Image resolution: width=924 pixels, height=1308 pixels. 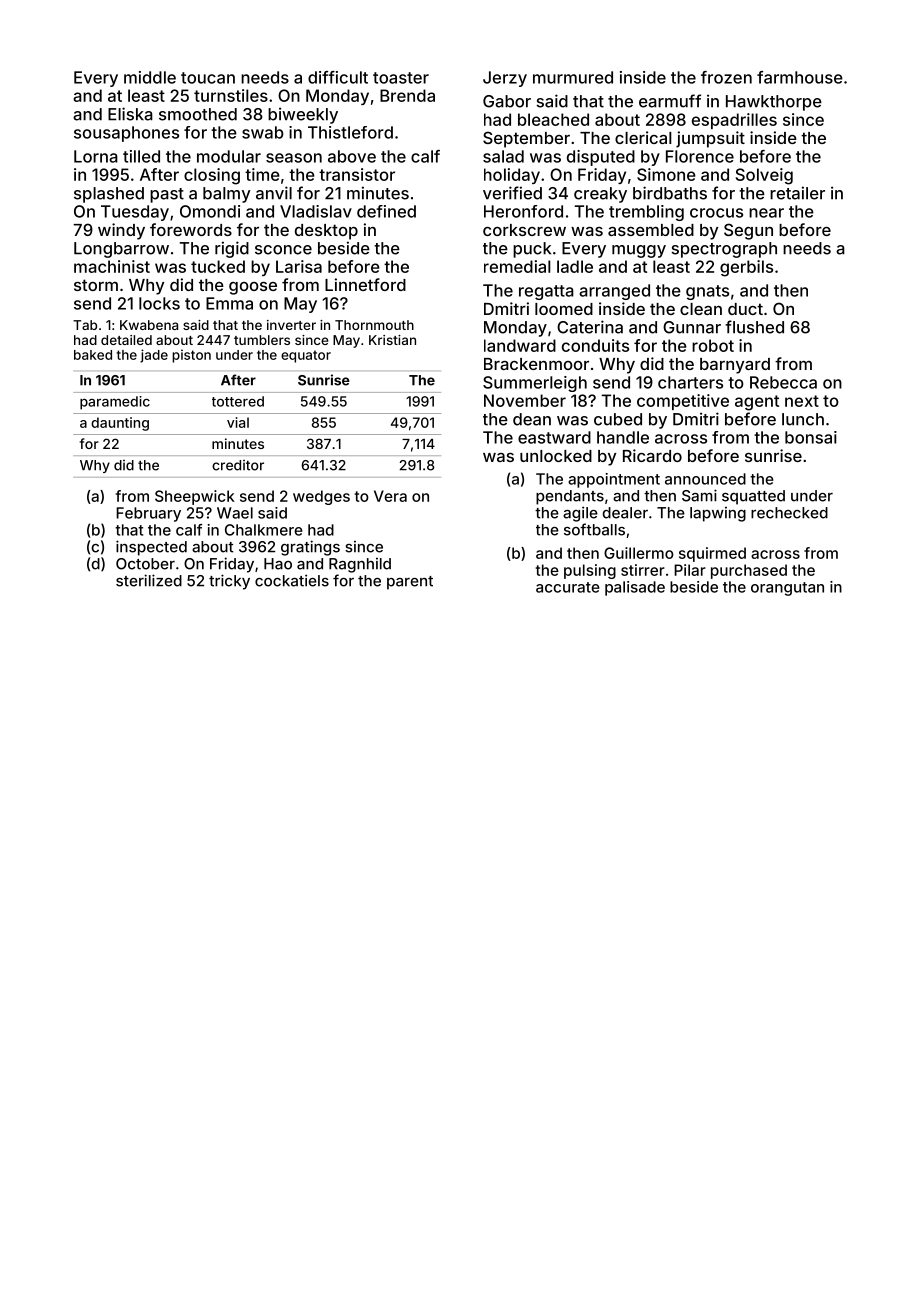 I want to click on spectrograph, so click(x=724, y=250).
